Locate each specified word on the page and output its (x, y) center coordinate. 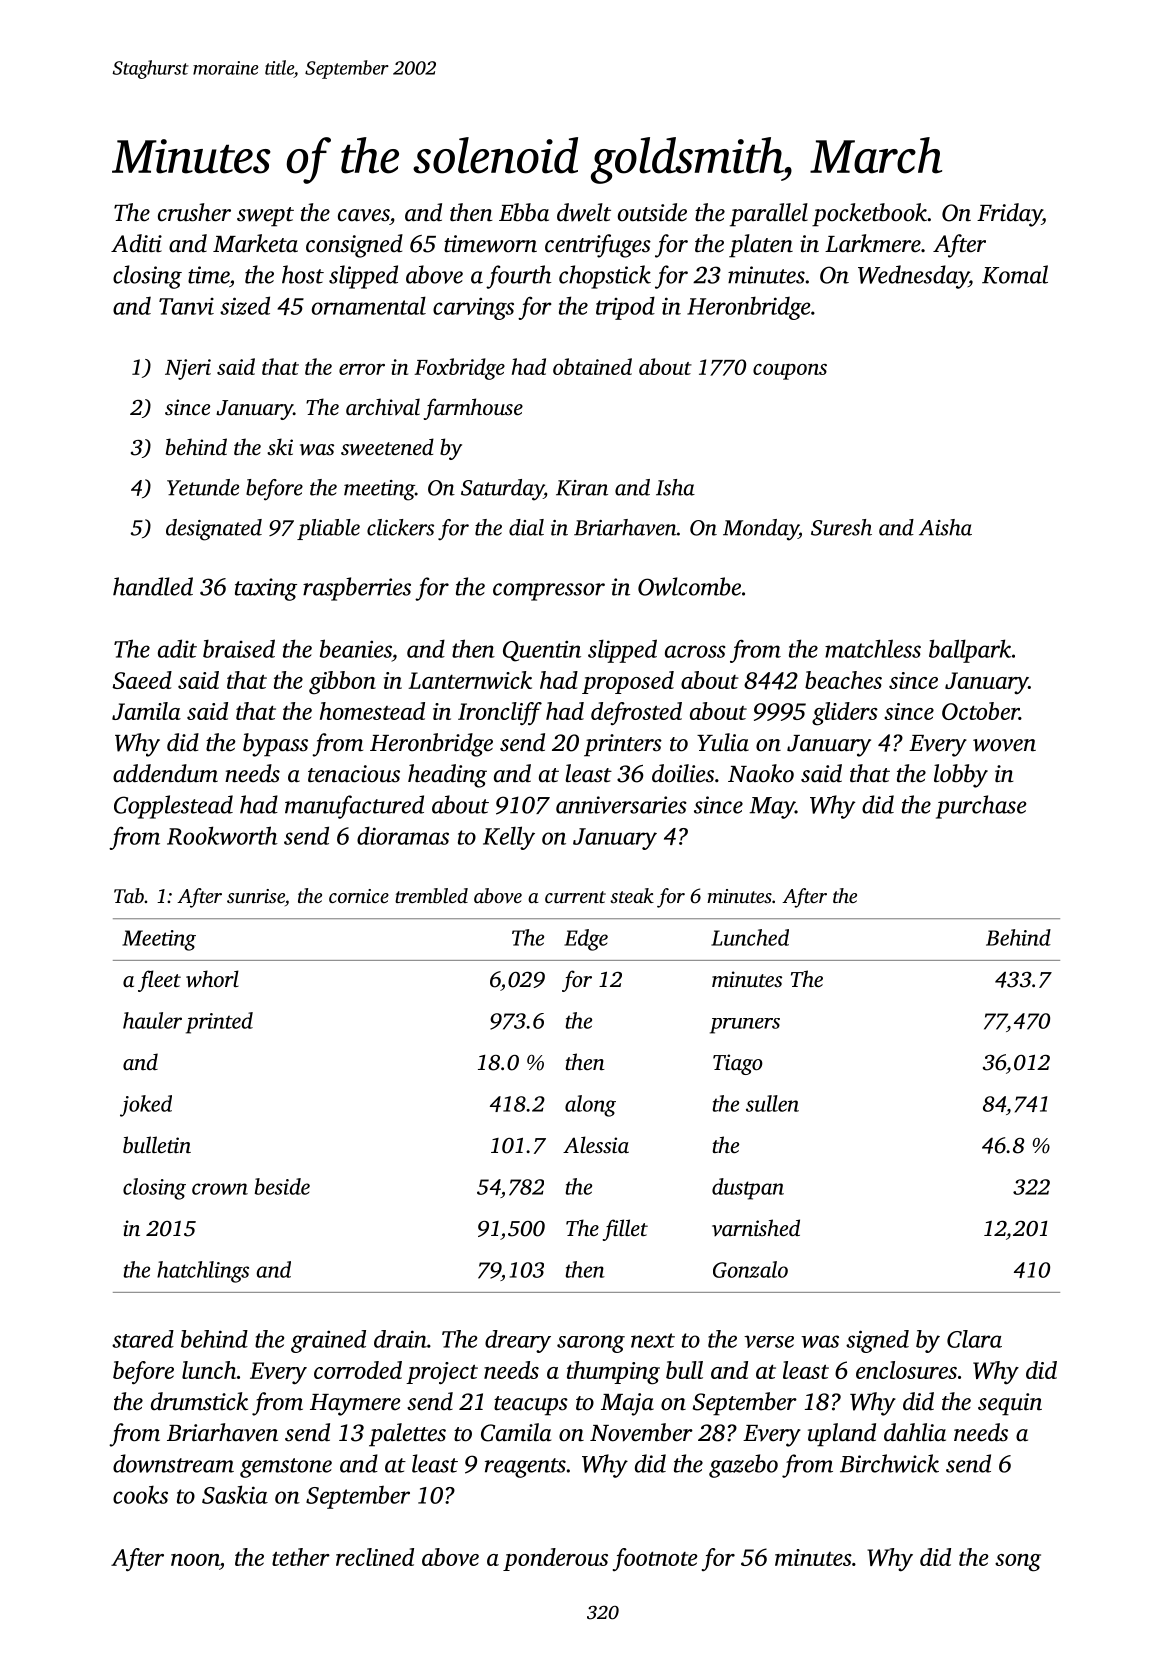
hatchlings (203, 1272)
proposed (628, 682)
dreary (518, 1341)
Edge (586, 940)
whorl (212, 978)
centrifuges (598, 246)
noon (195, 1560)
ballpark (970, 651)
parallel (769, 215)
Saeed (142, 680)
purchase (981, 807)
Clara (974, 1339)
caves (364, 215)
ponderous (555, 1559)
